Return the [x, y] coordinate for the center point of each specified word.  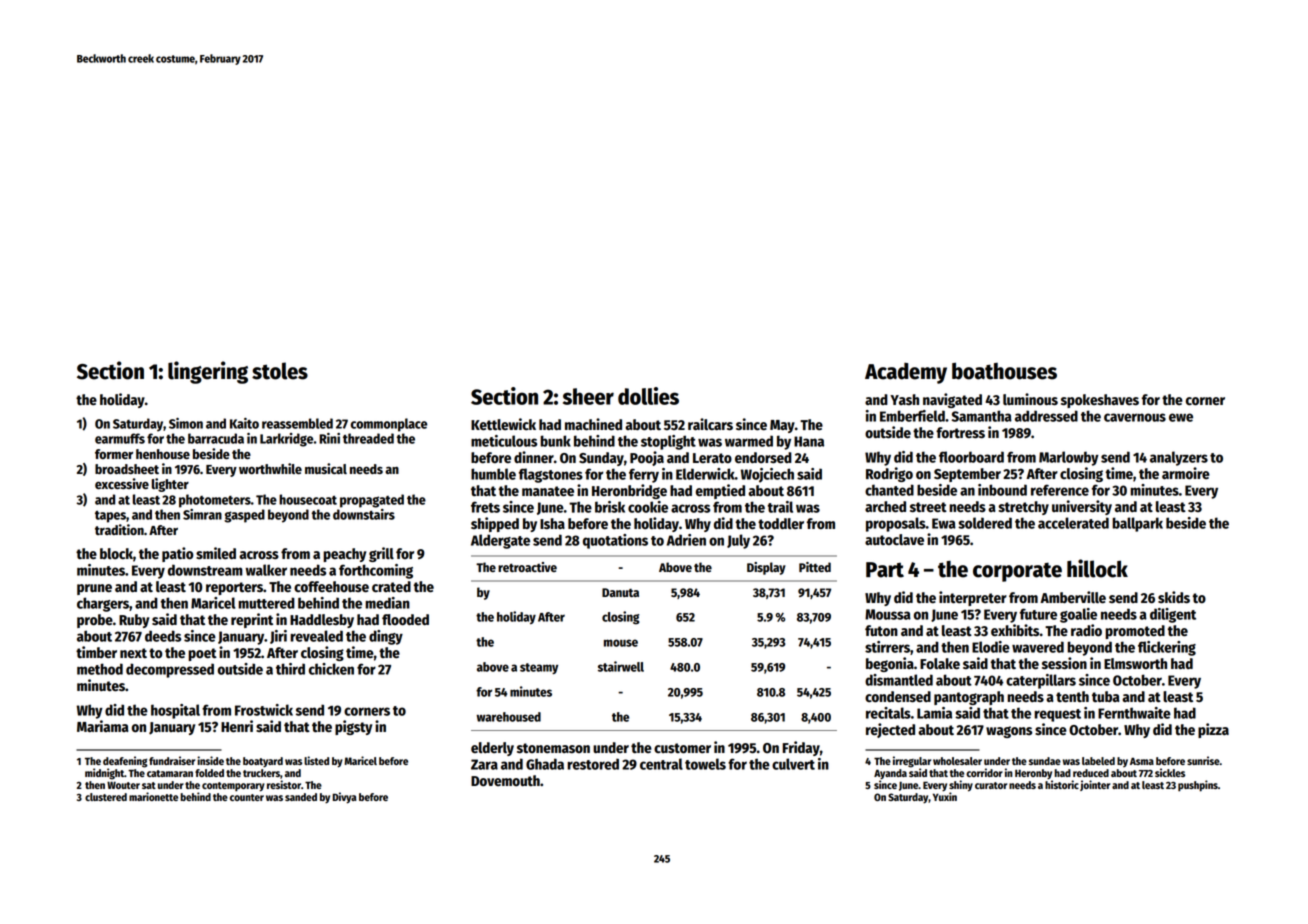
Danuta [620, 592]
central [661, 764]
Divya [345, 798]
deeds [163, 636]
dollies [648, 396]
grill [381, 554]
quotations [615, 541]
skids [1174, 597]
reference [1060, 490]
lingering [208, 372]
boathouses [1004, 371]
